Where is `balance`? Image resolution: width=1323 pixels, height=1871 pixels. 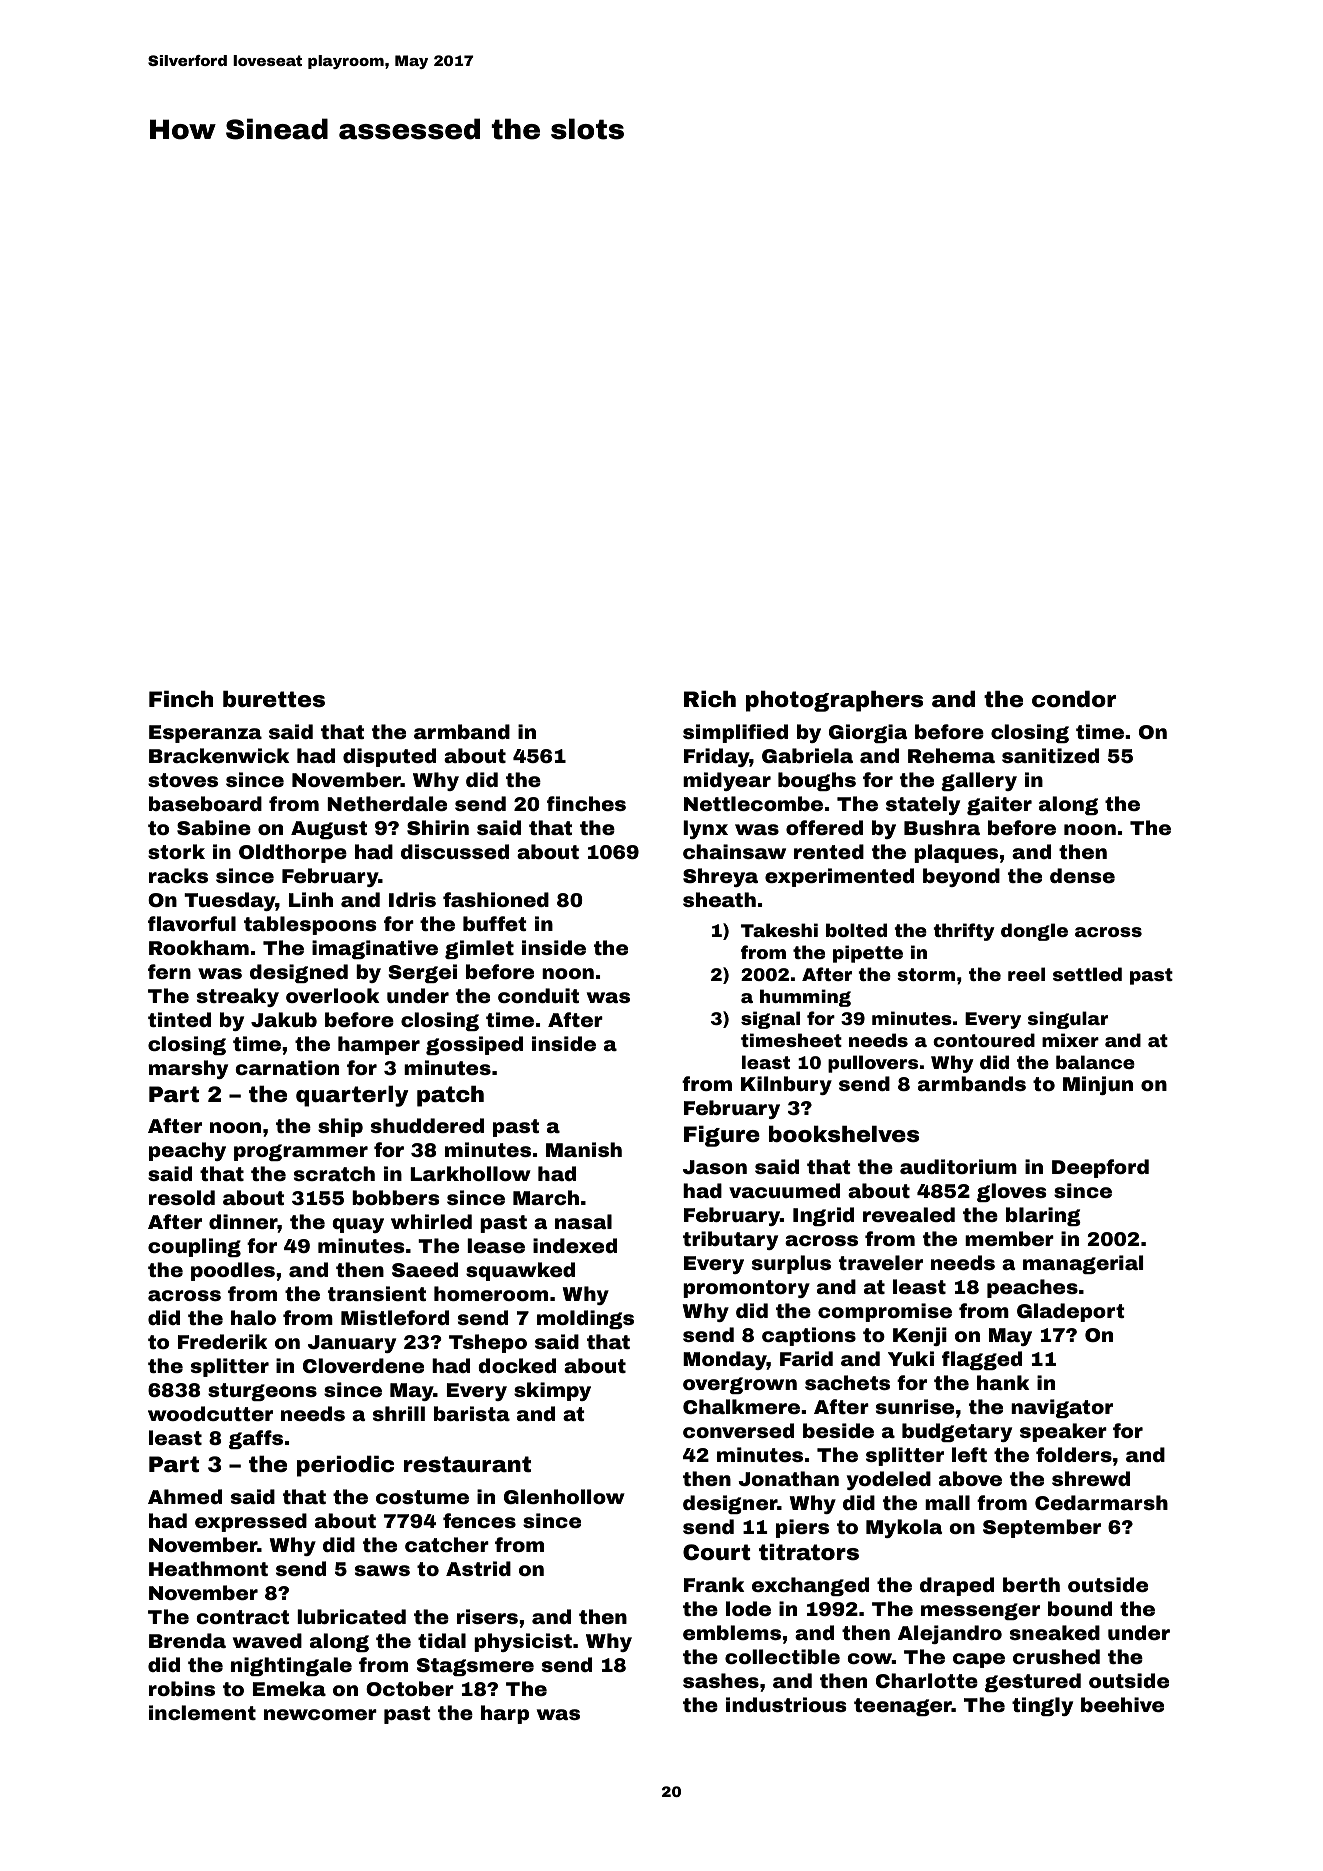
balance is located at coordinates (1095, 1062).
